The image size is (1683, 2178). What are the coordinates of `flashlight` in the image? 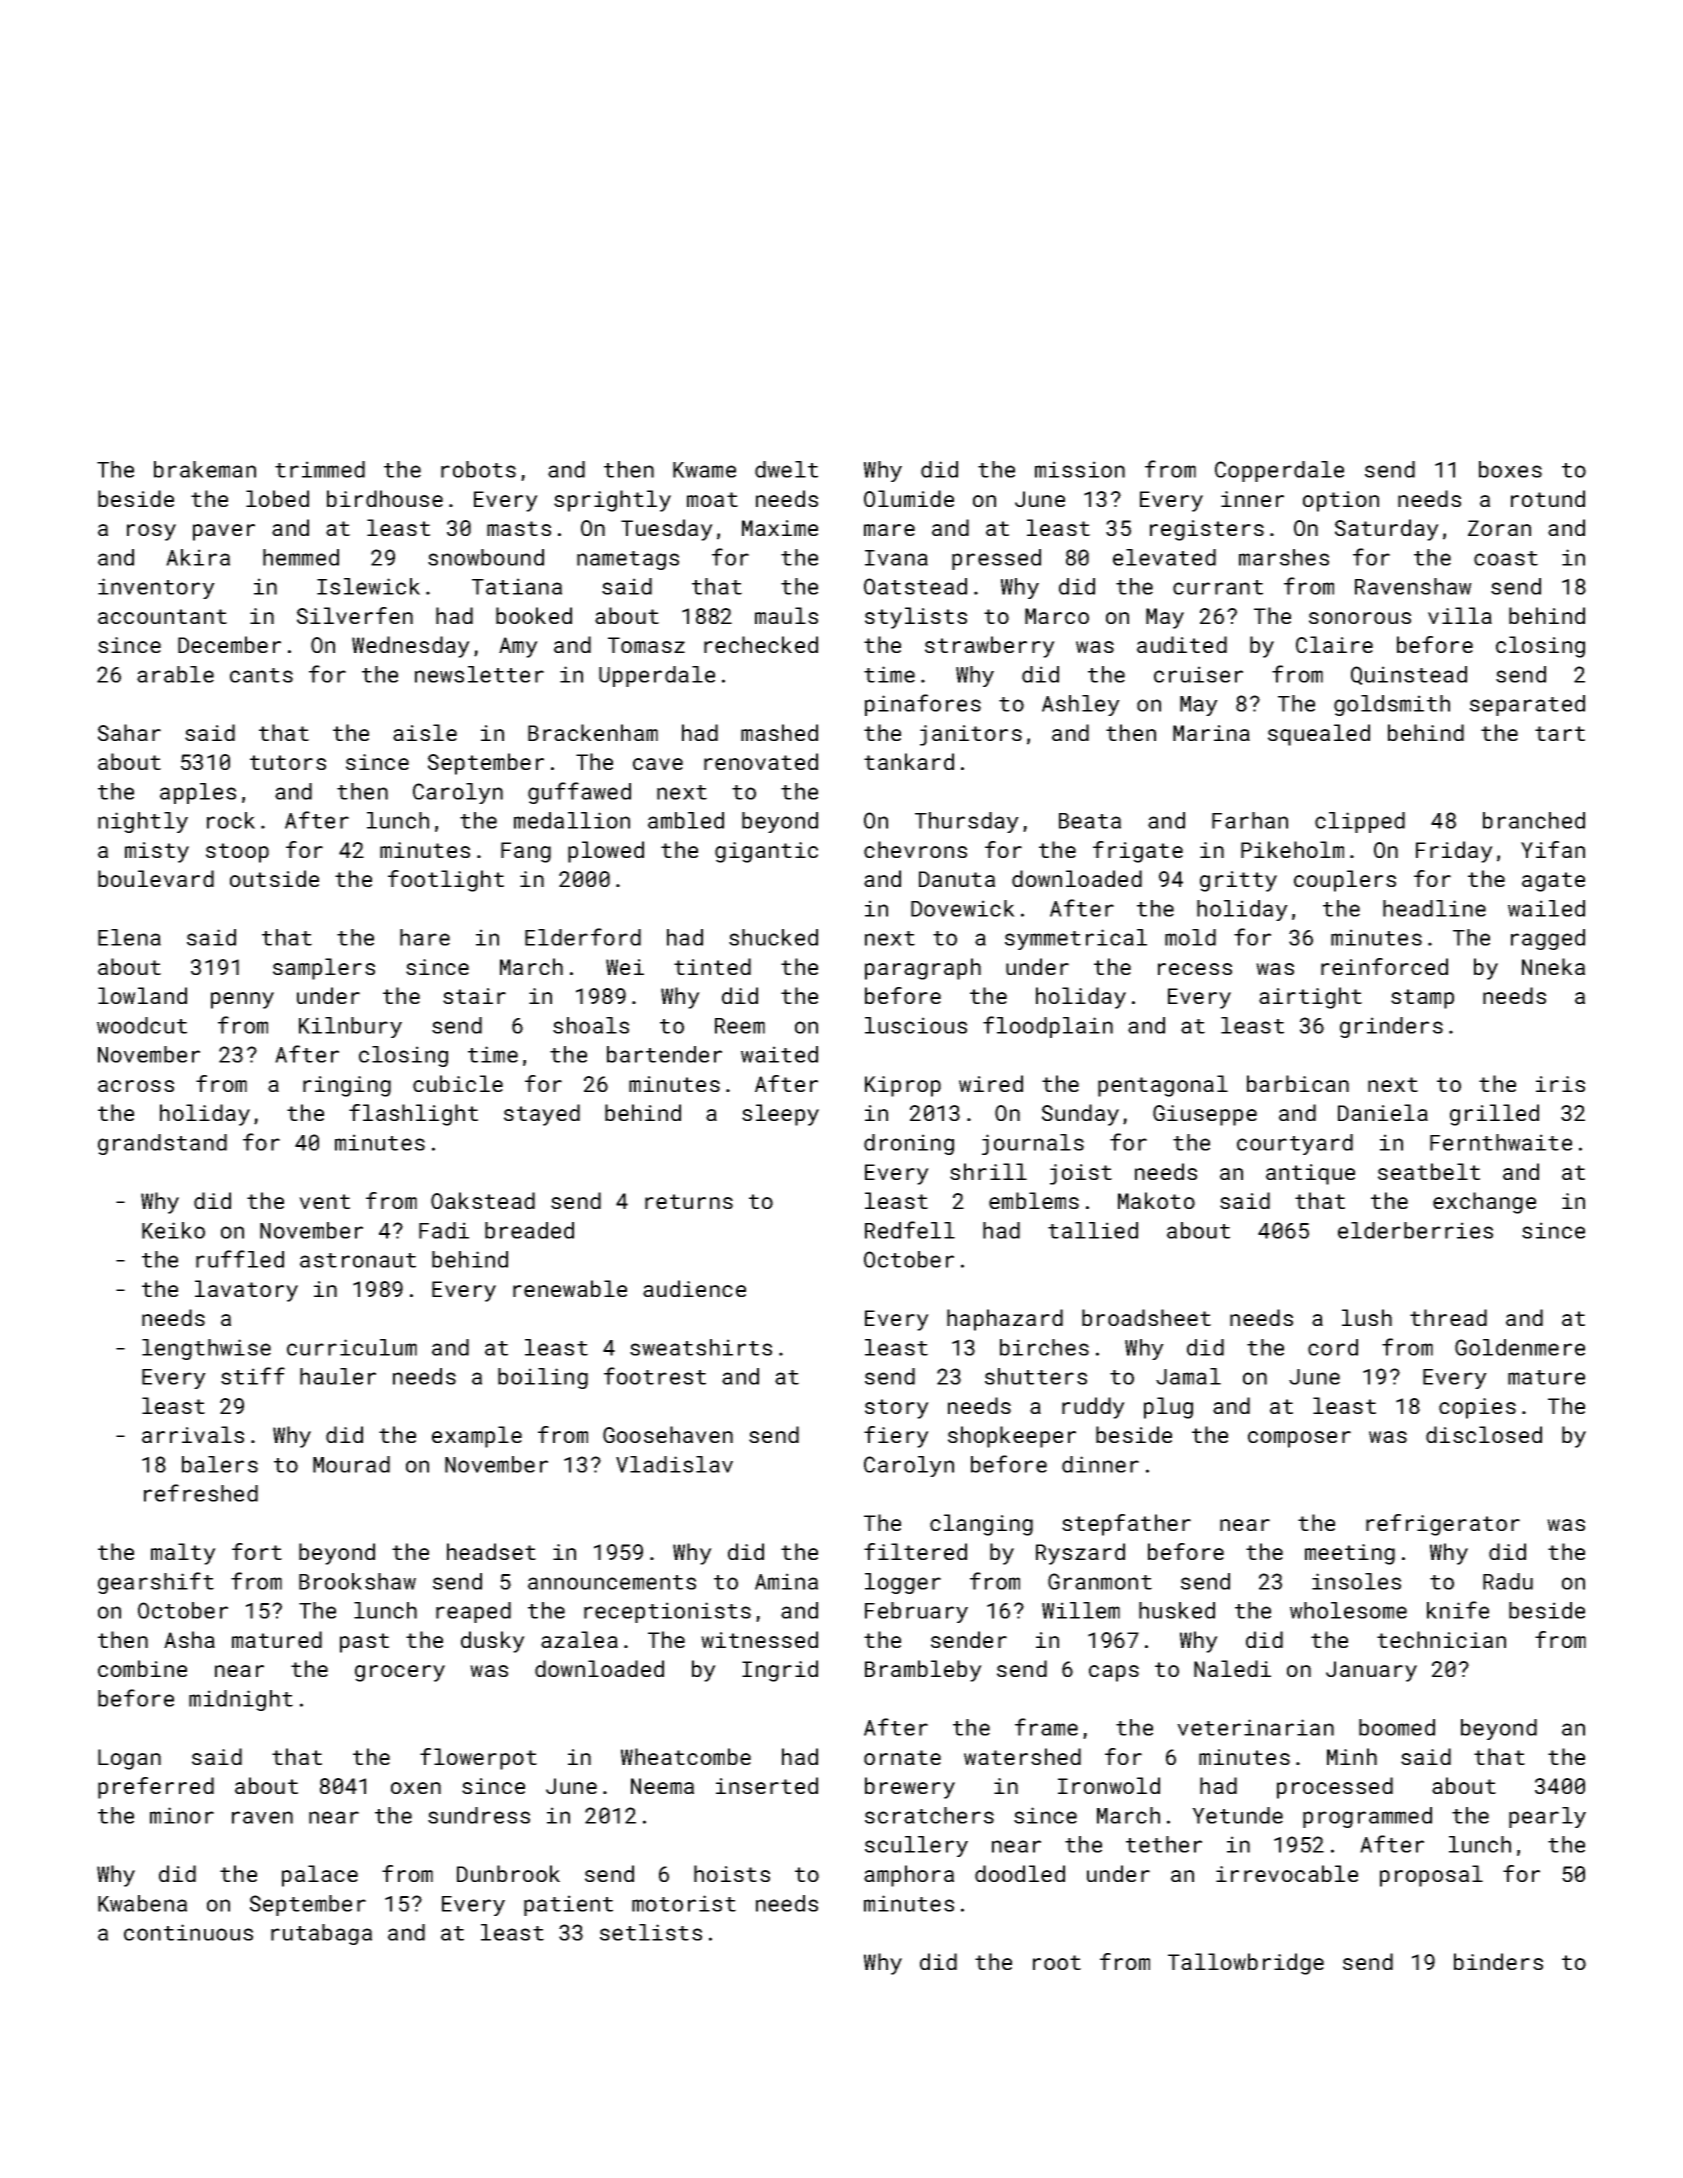 It's located at (413, 1115).
